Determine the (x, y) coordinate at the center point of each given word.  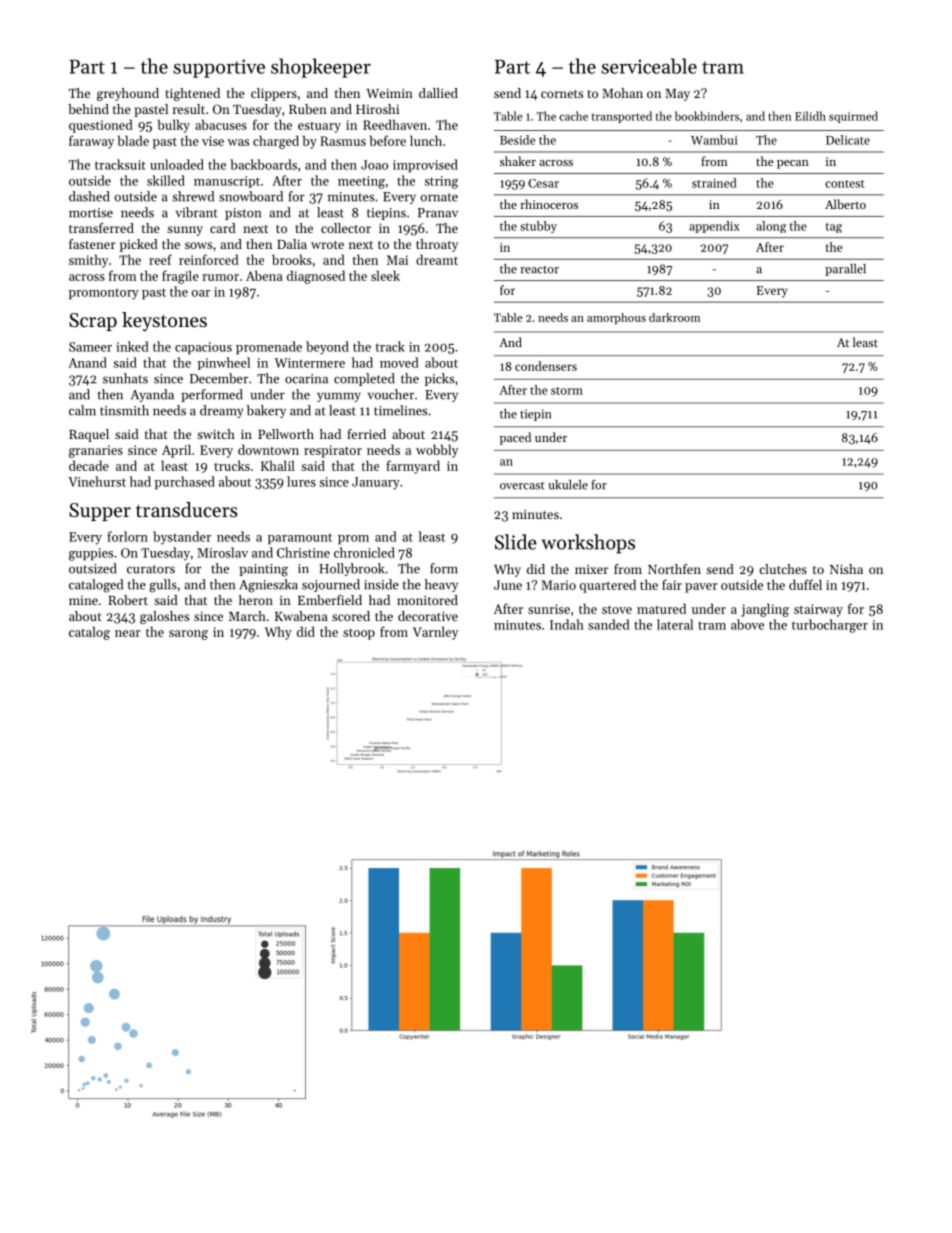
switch (216, 434)
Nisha (846, 569)
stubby (538, 227)
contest (845, 184)
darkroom (674, 317)
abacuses (221, 124)
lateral (675, 624)
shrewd (193, 196)
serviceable (649, 66)
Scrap (93, 322)
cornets (562, 94)
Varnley (435, 633)
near (128, 633)
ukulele (568, 485)
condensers (546, 366)
